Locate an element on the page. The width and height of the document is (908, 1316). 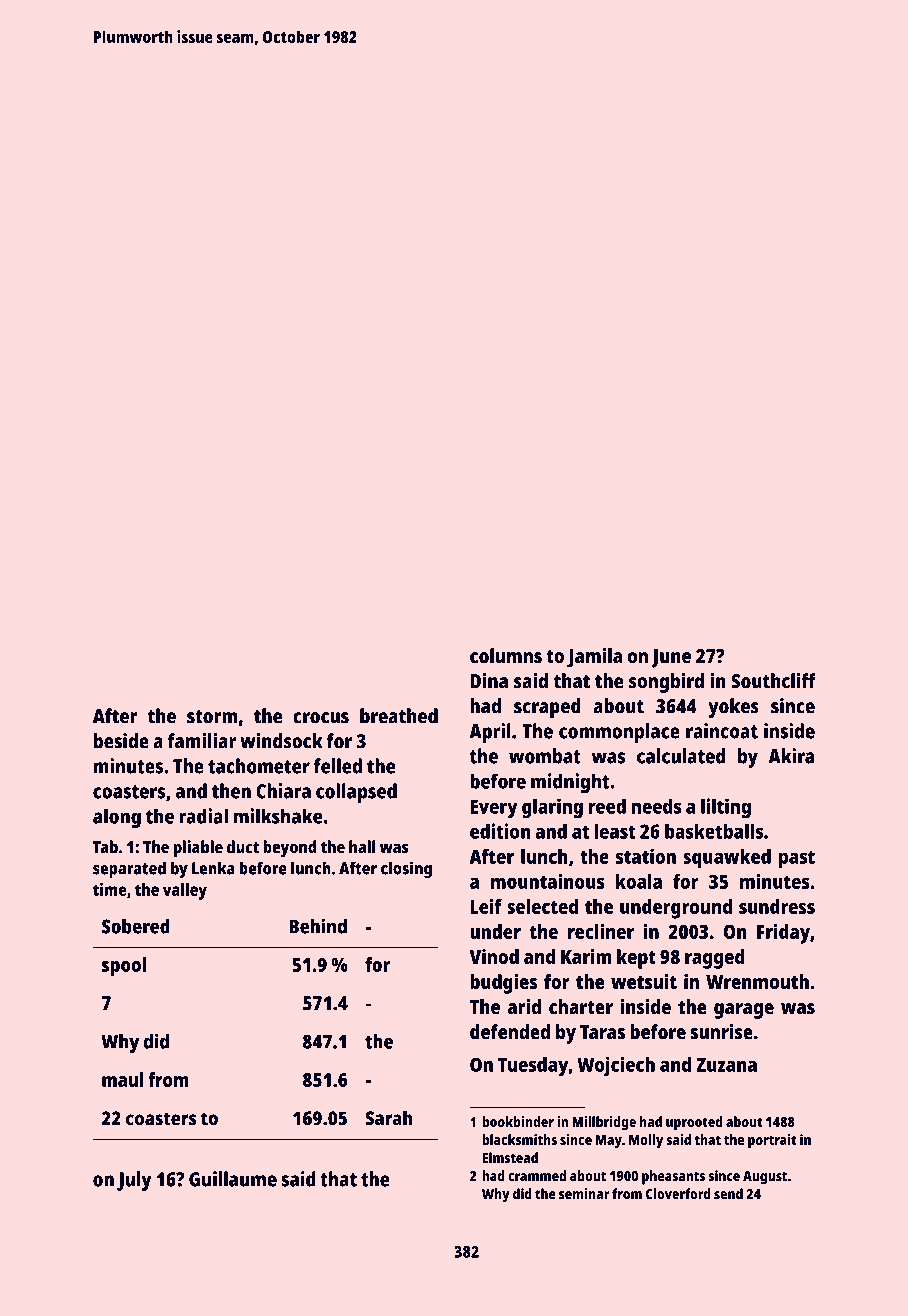
storm is located at coordinates (212, 717).
